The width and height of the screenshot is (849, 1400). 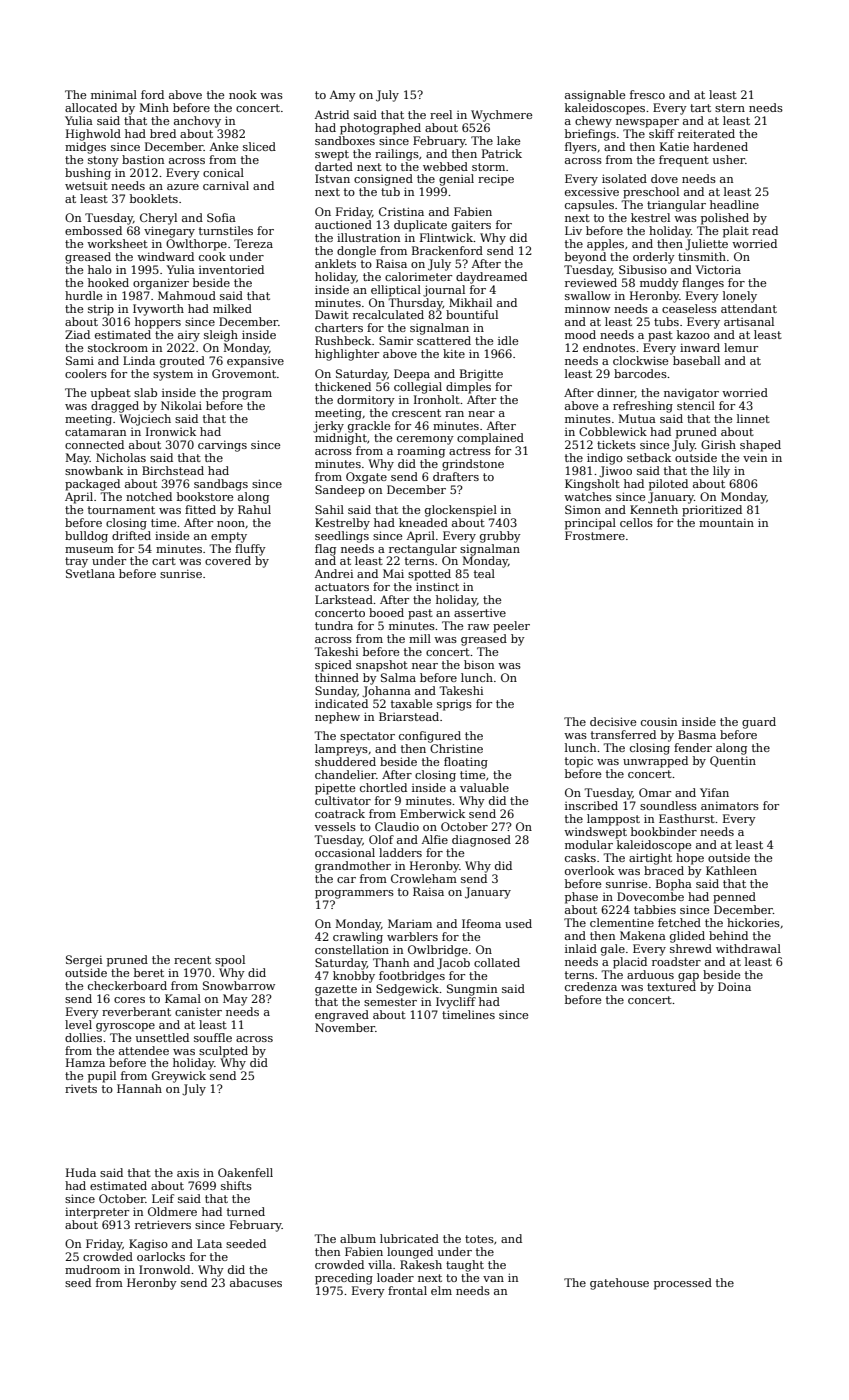 I want to click on webbed, so click(x=445, y=166).
